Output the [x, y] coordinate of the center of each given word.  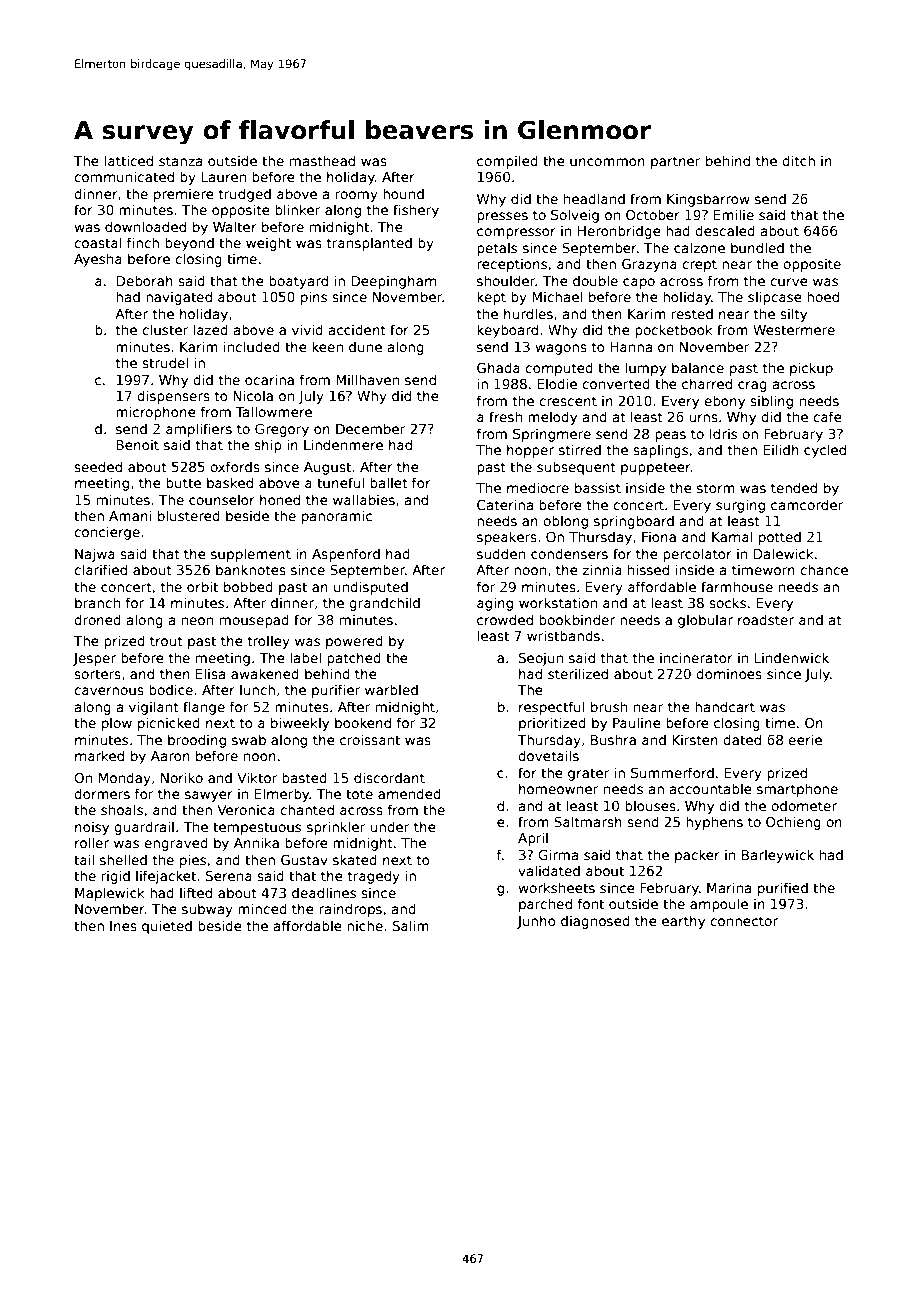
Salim [411, 925]
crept [699, 265]
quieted [167, 927]
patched [354, 659]
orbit [202, 586]
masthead [322, 160]
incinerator [696, 657]
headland [594, 198]
